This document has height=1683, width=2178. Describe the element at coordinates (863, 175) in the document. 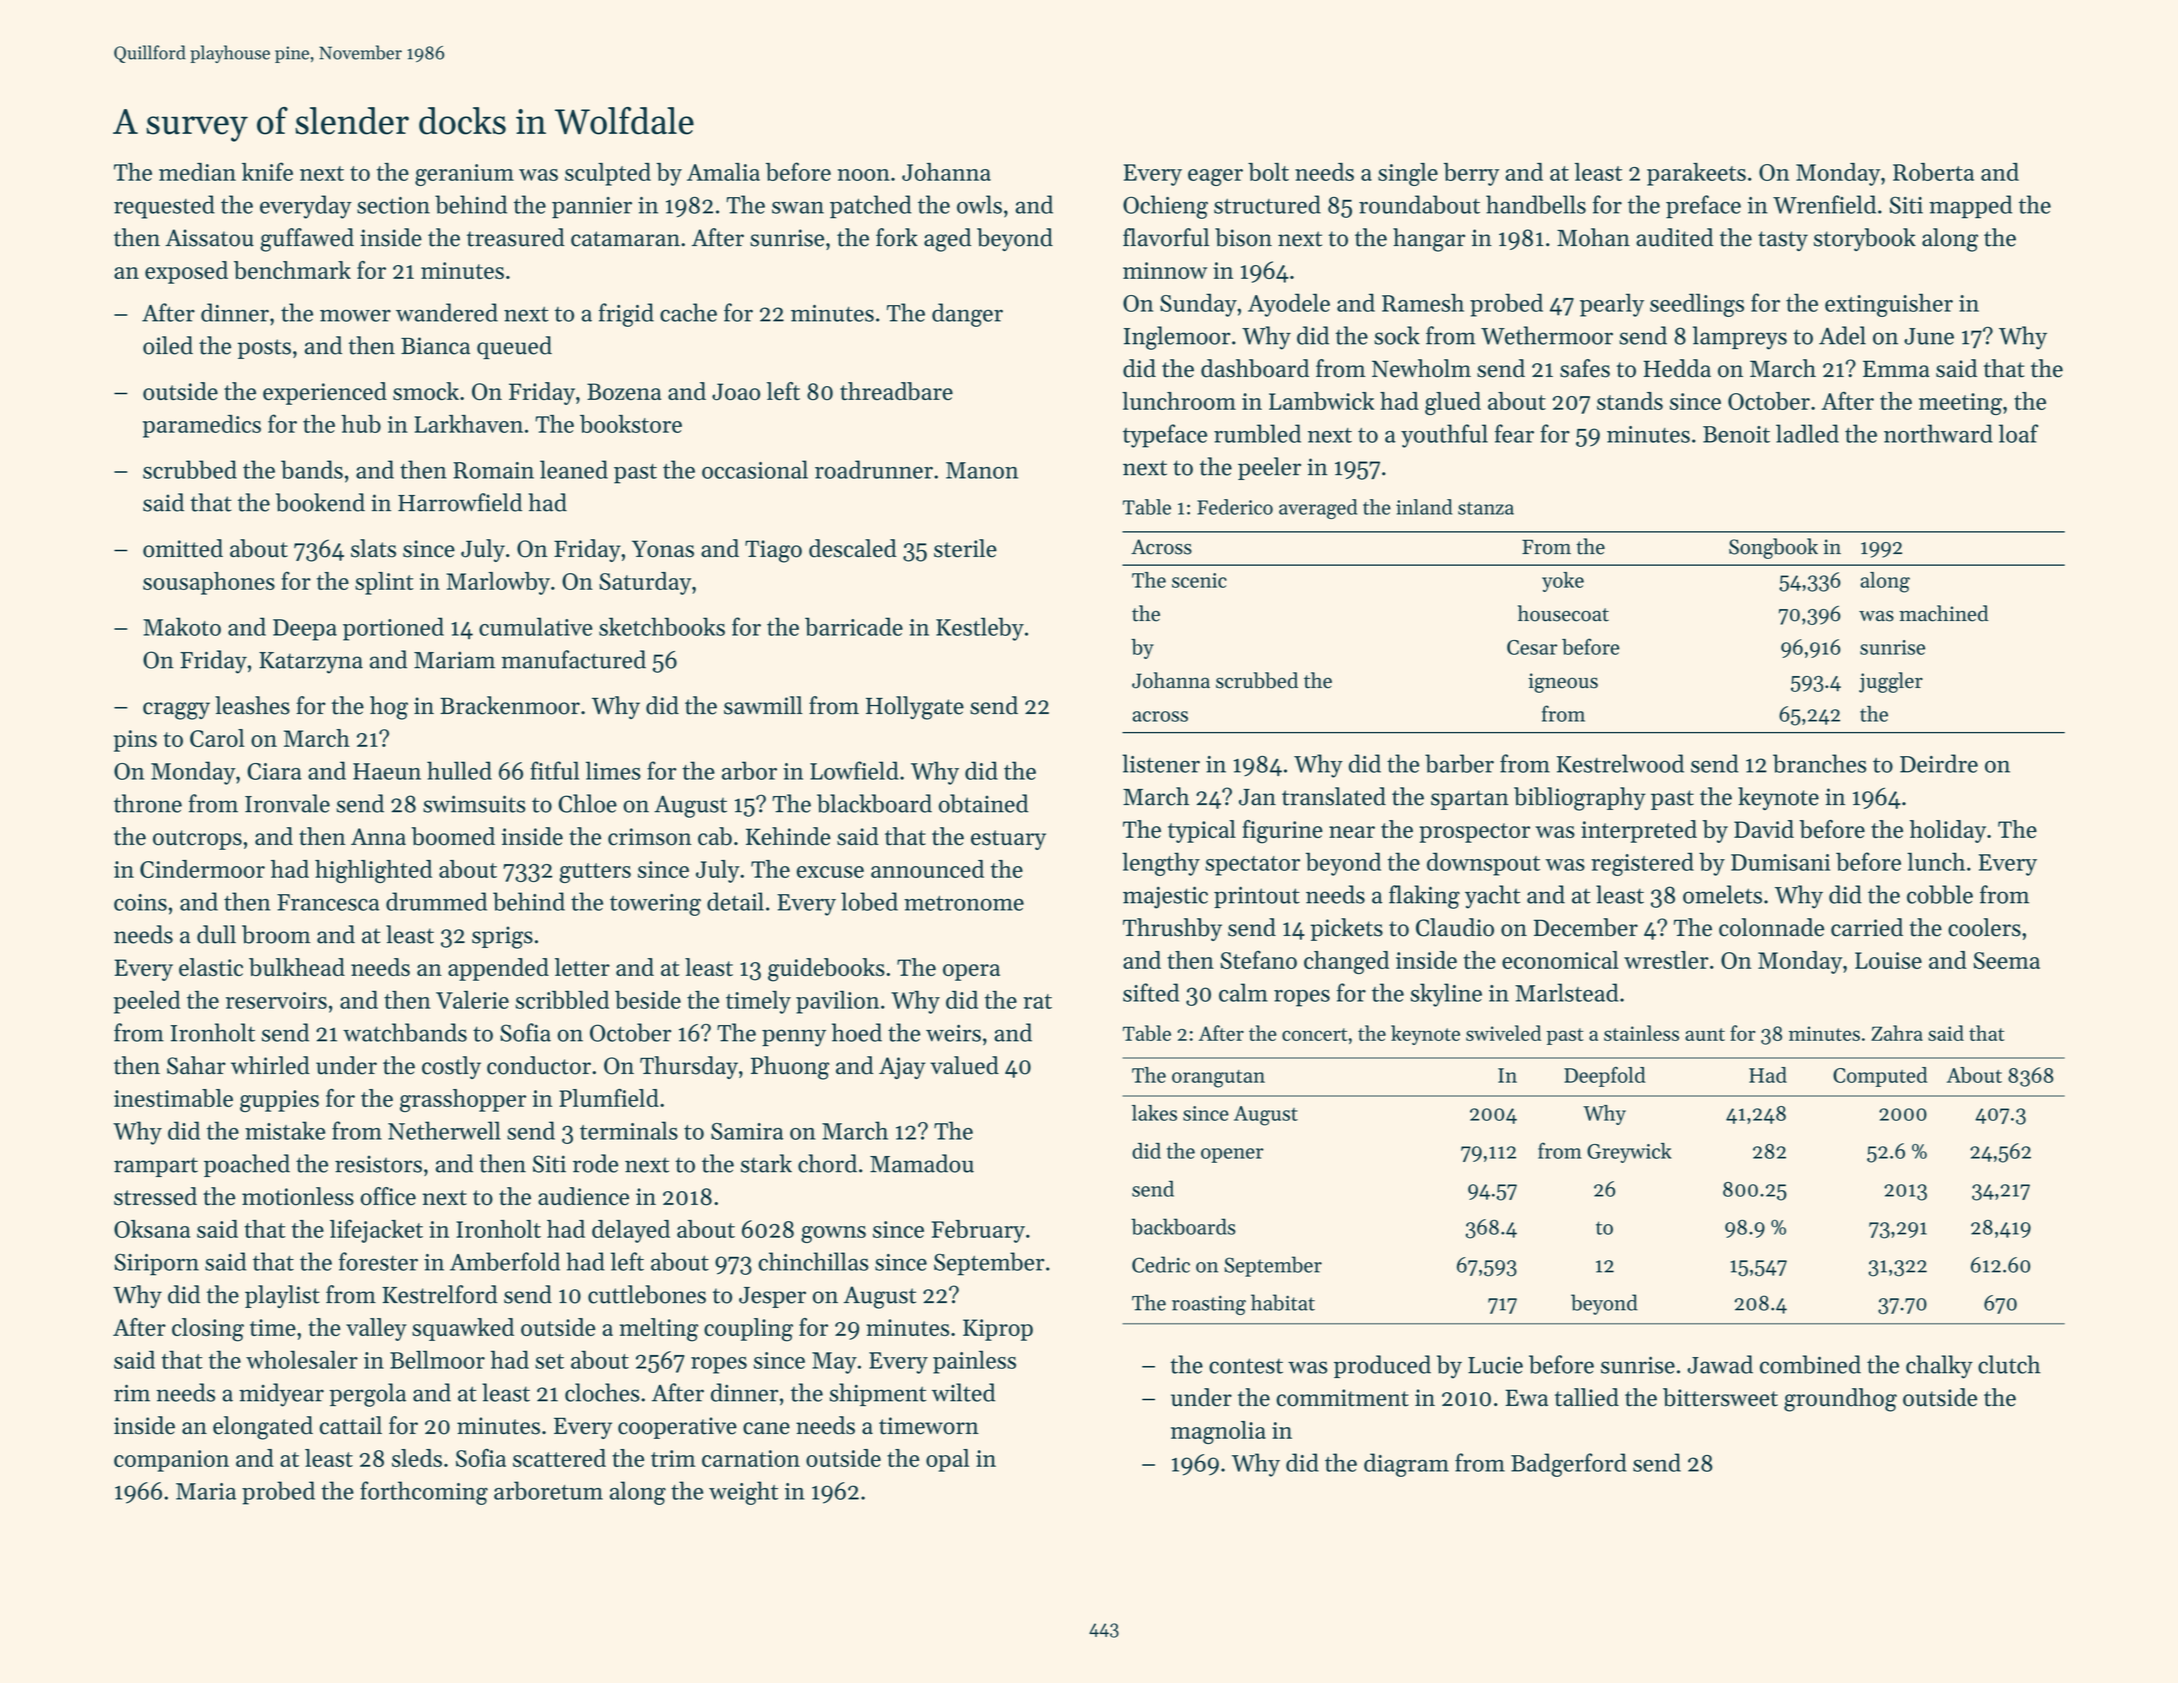

I see `noon` at that location.
